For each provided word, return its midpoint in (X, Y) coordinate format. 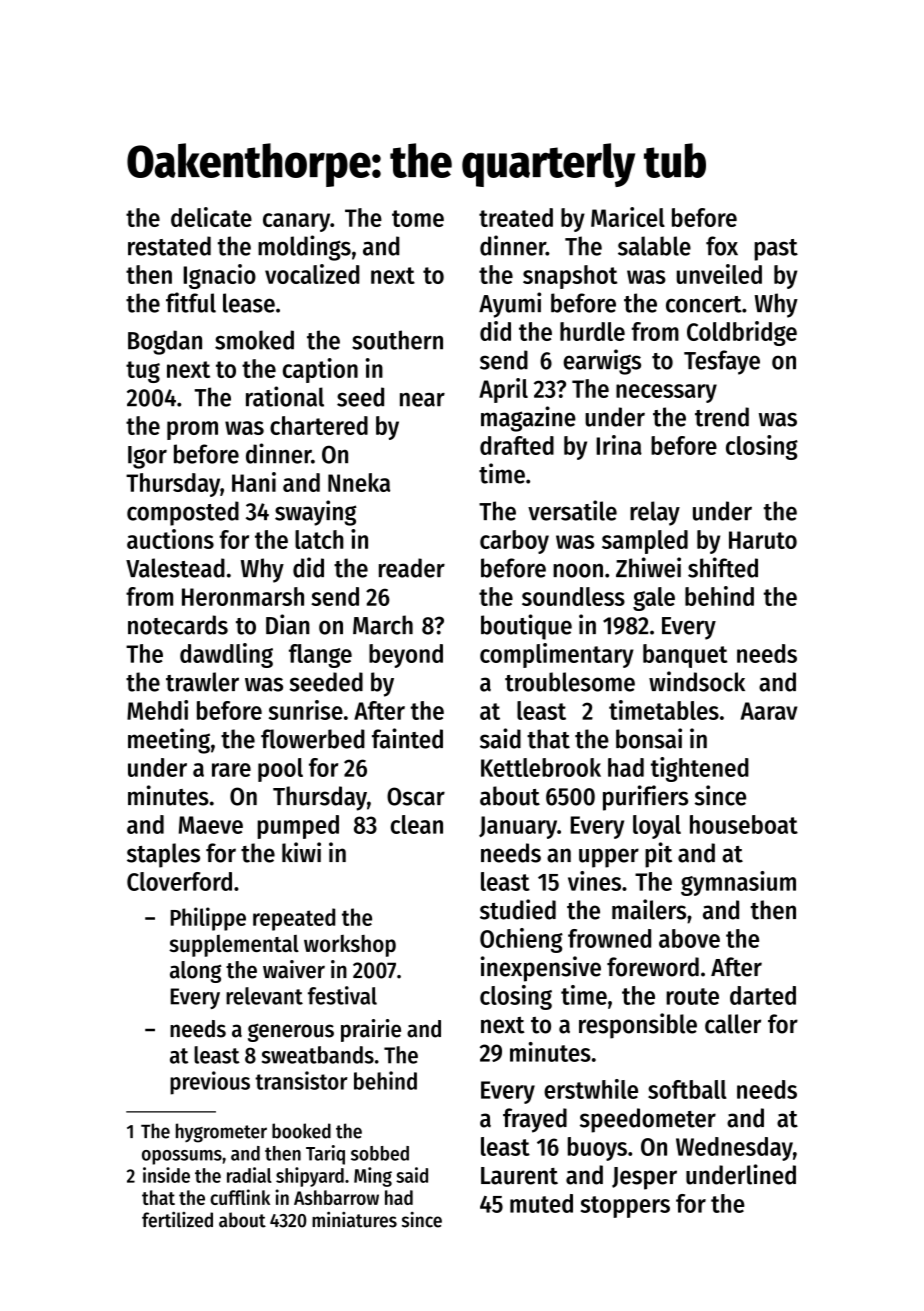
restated (169, 246)
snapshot (570, 277)
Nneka (359, 482)
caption (320, 370)
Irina (619, 445)
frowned (609, 938)
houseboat (744, 824)
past (776, 250)
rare (231, 770)
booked (301, 1131)
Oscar (416, 796)
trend (722, 417)
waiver (294, 969)
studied (518, 909)
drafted (517, 445)
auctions (170, 539)
